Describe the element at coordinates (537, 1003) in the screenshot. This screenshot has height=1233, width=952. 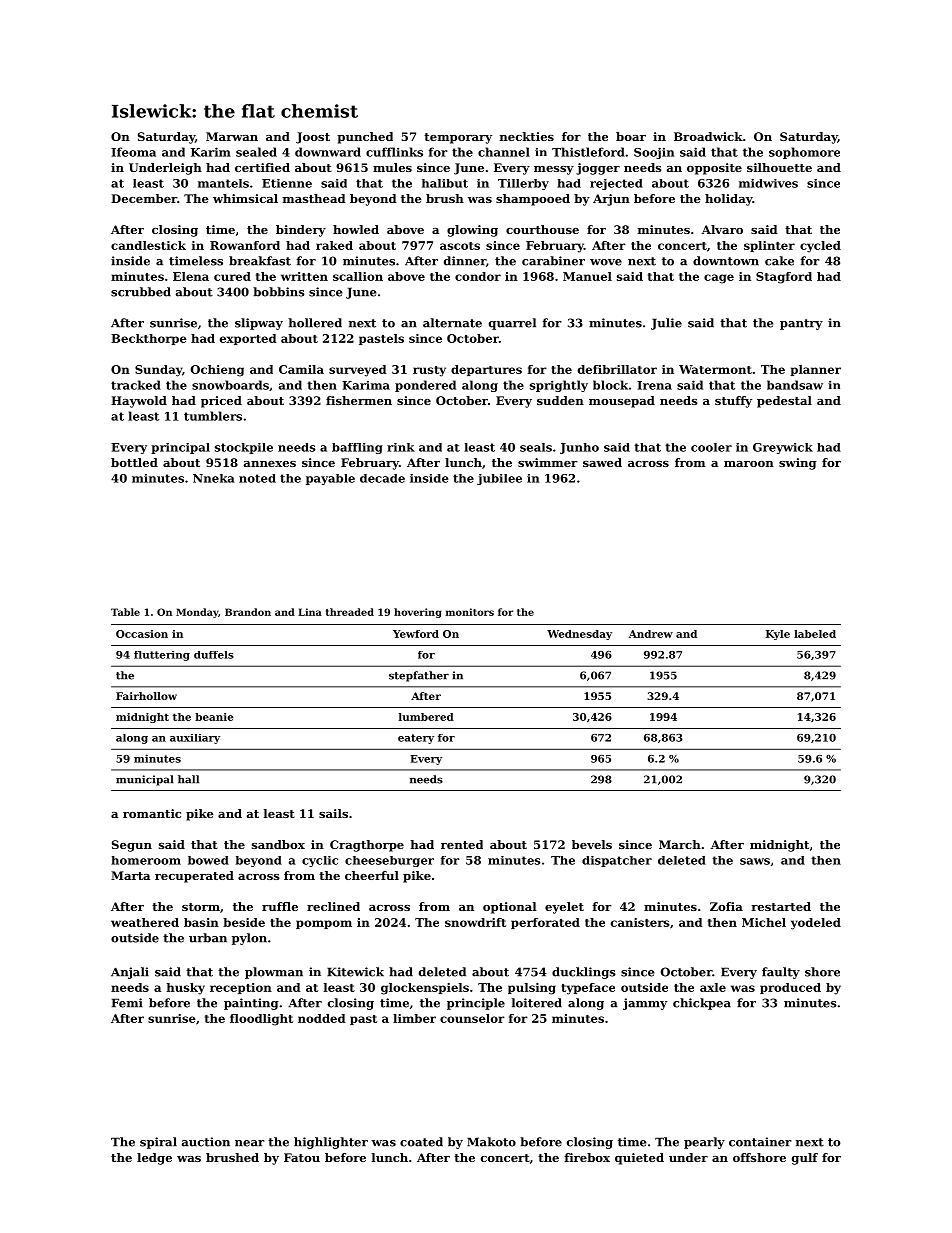
I see `loitered` at that location.
